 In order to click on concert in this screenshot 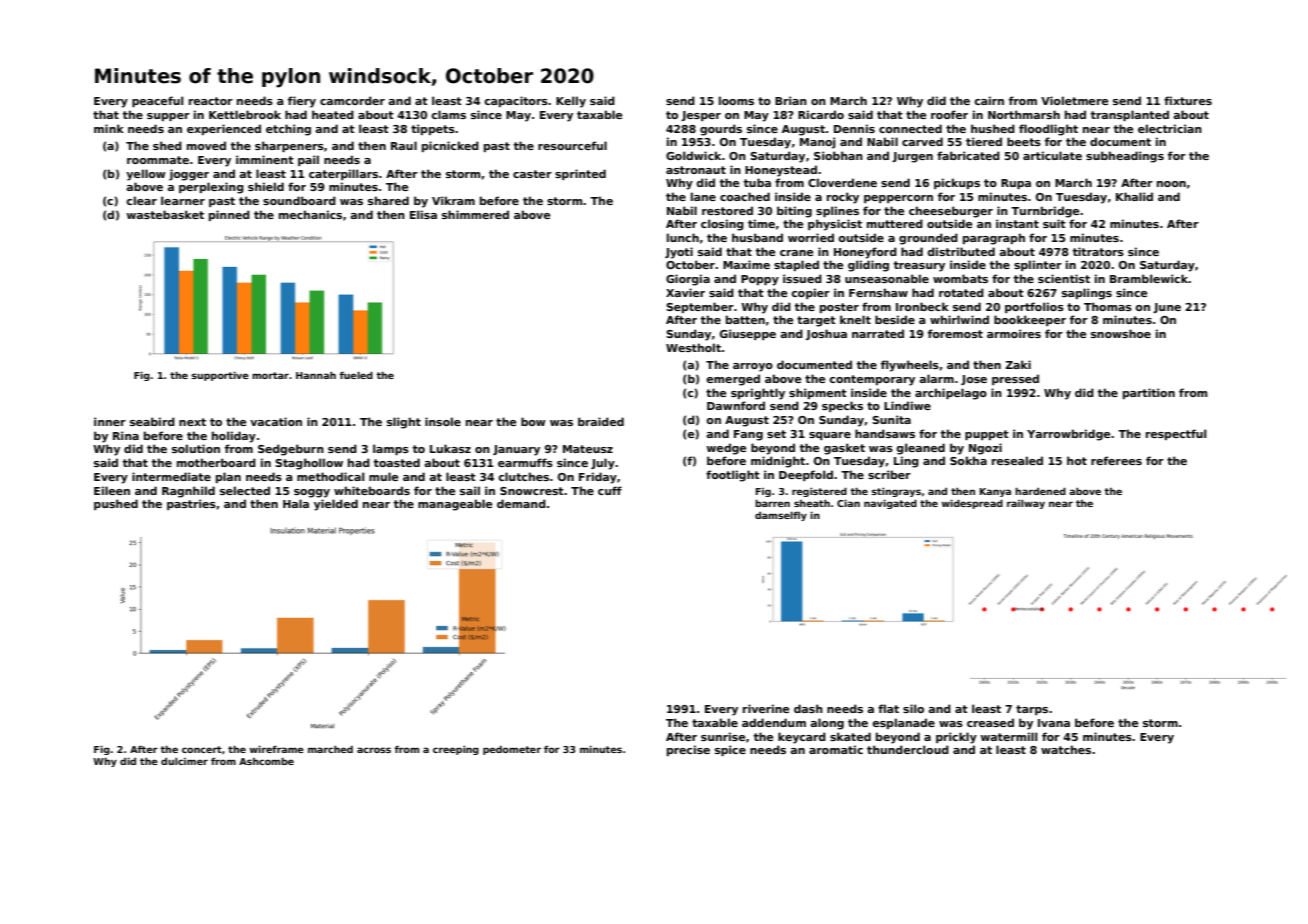, I will do `click(202, 749)`.
